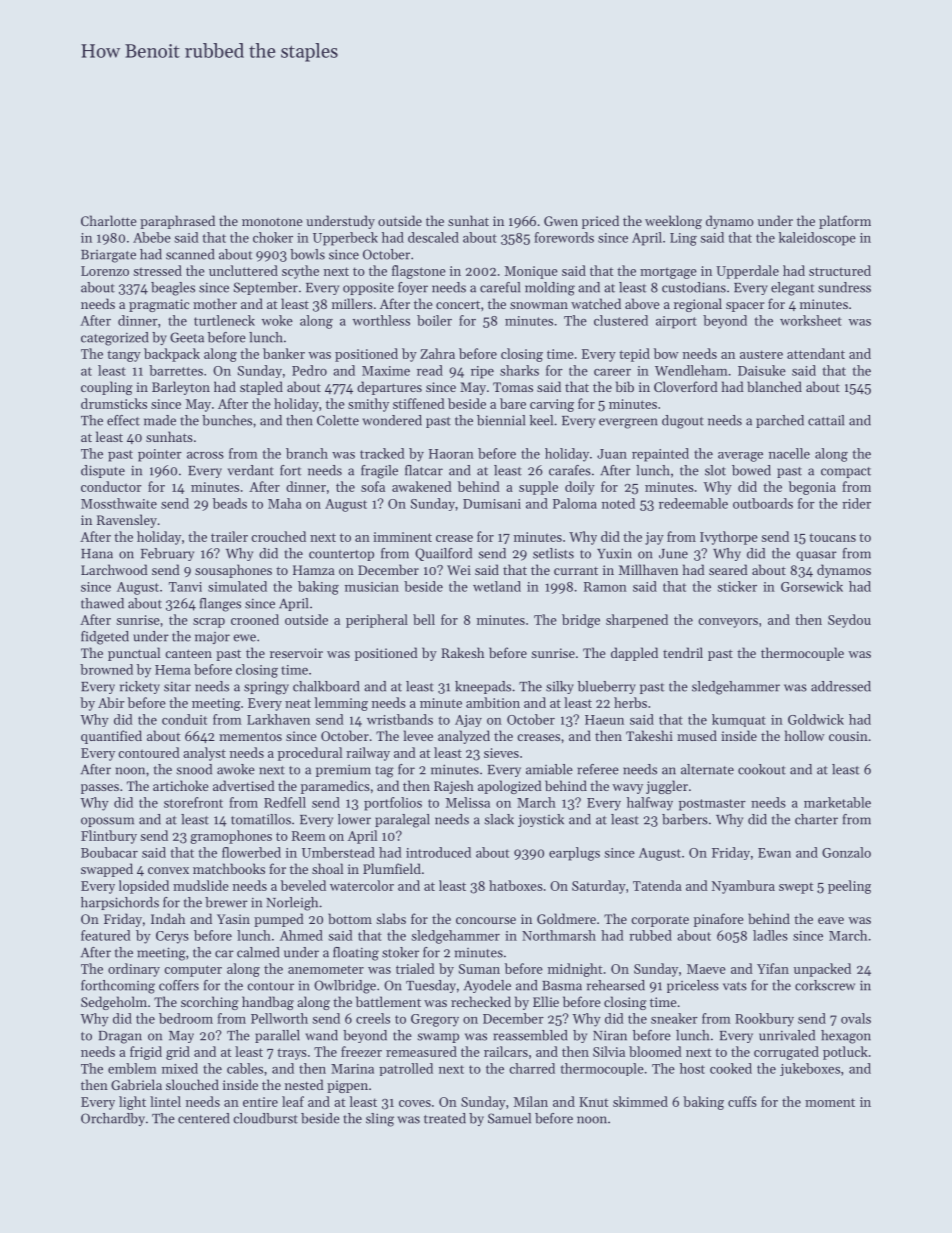 The height and width of the image is (1233, 952). What do you see at coordinates (841, 686) in the image?
I see `addressed` at bounding box center [841, 686].
